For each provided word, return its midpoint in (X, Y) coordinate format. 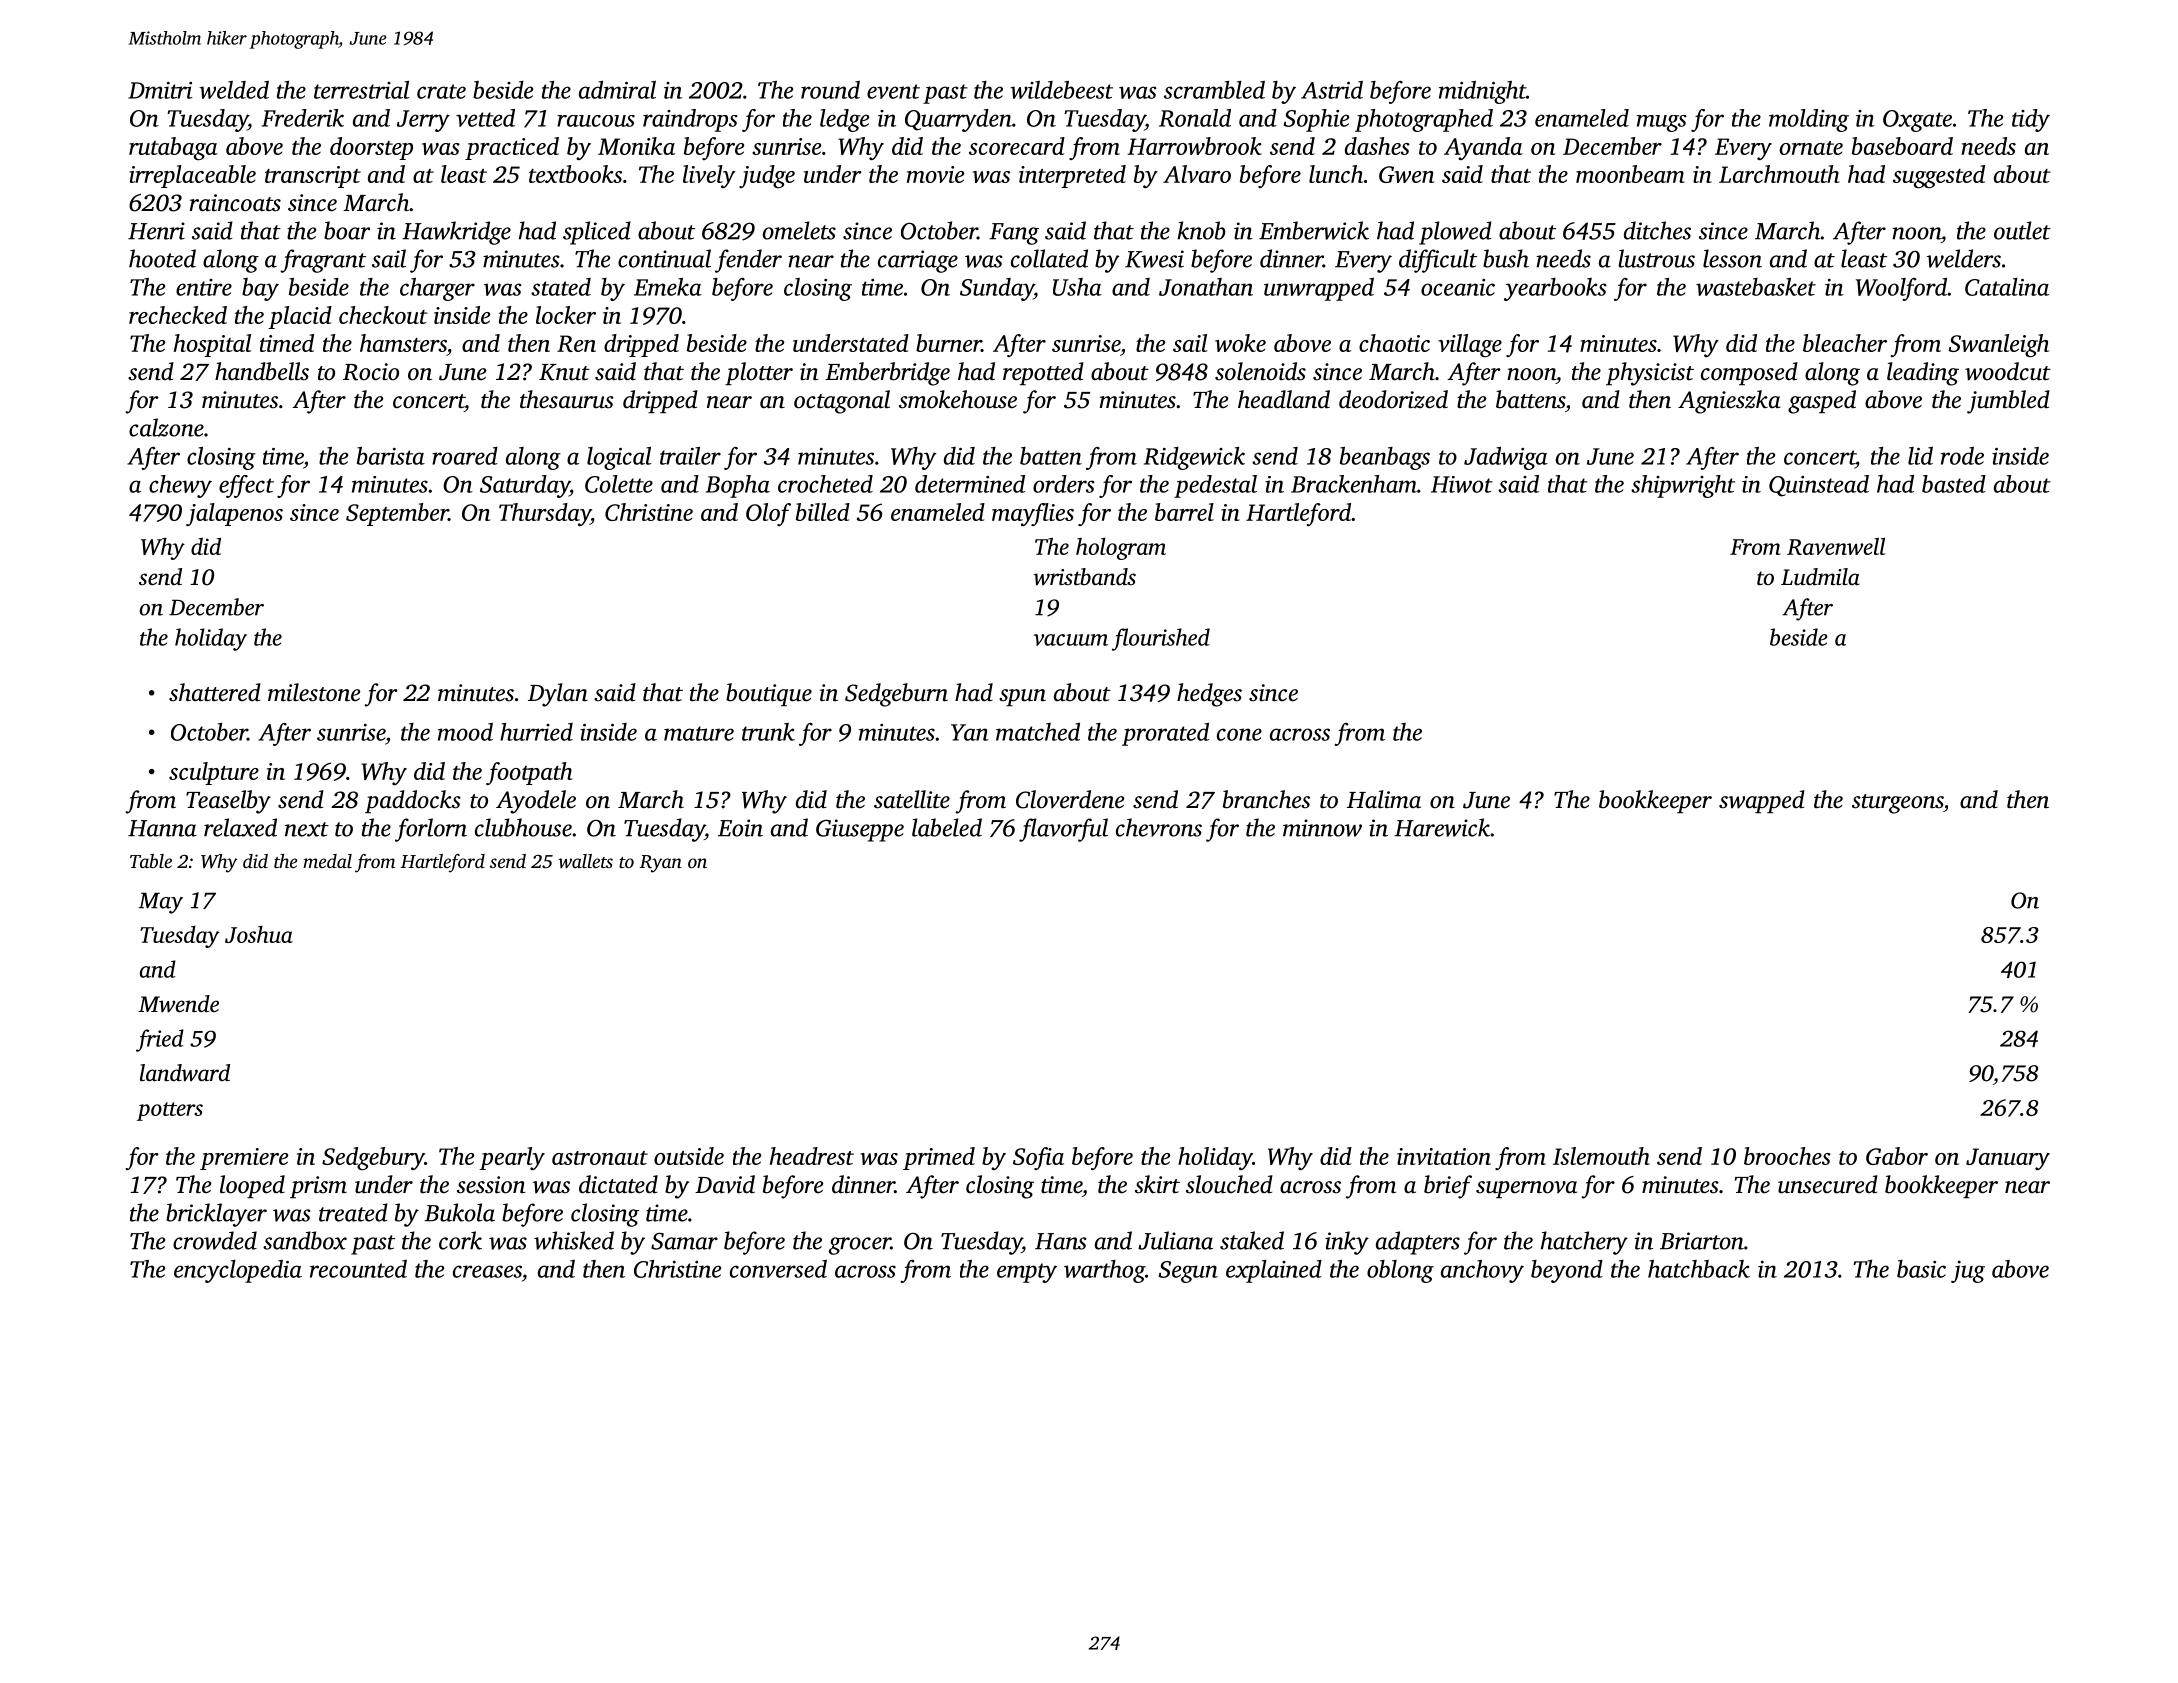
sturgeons (1898, 804)
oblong (1400, 1271)
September (397, 514)
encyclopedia (238, 1271)
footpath (529, 773)
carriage (918, 261)
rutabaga (173, 148)
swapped (1762, 801)
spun (1022, 697)
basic (1921, 1269)
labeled (947, 827)
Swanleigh (1998, 345)
